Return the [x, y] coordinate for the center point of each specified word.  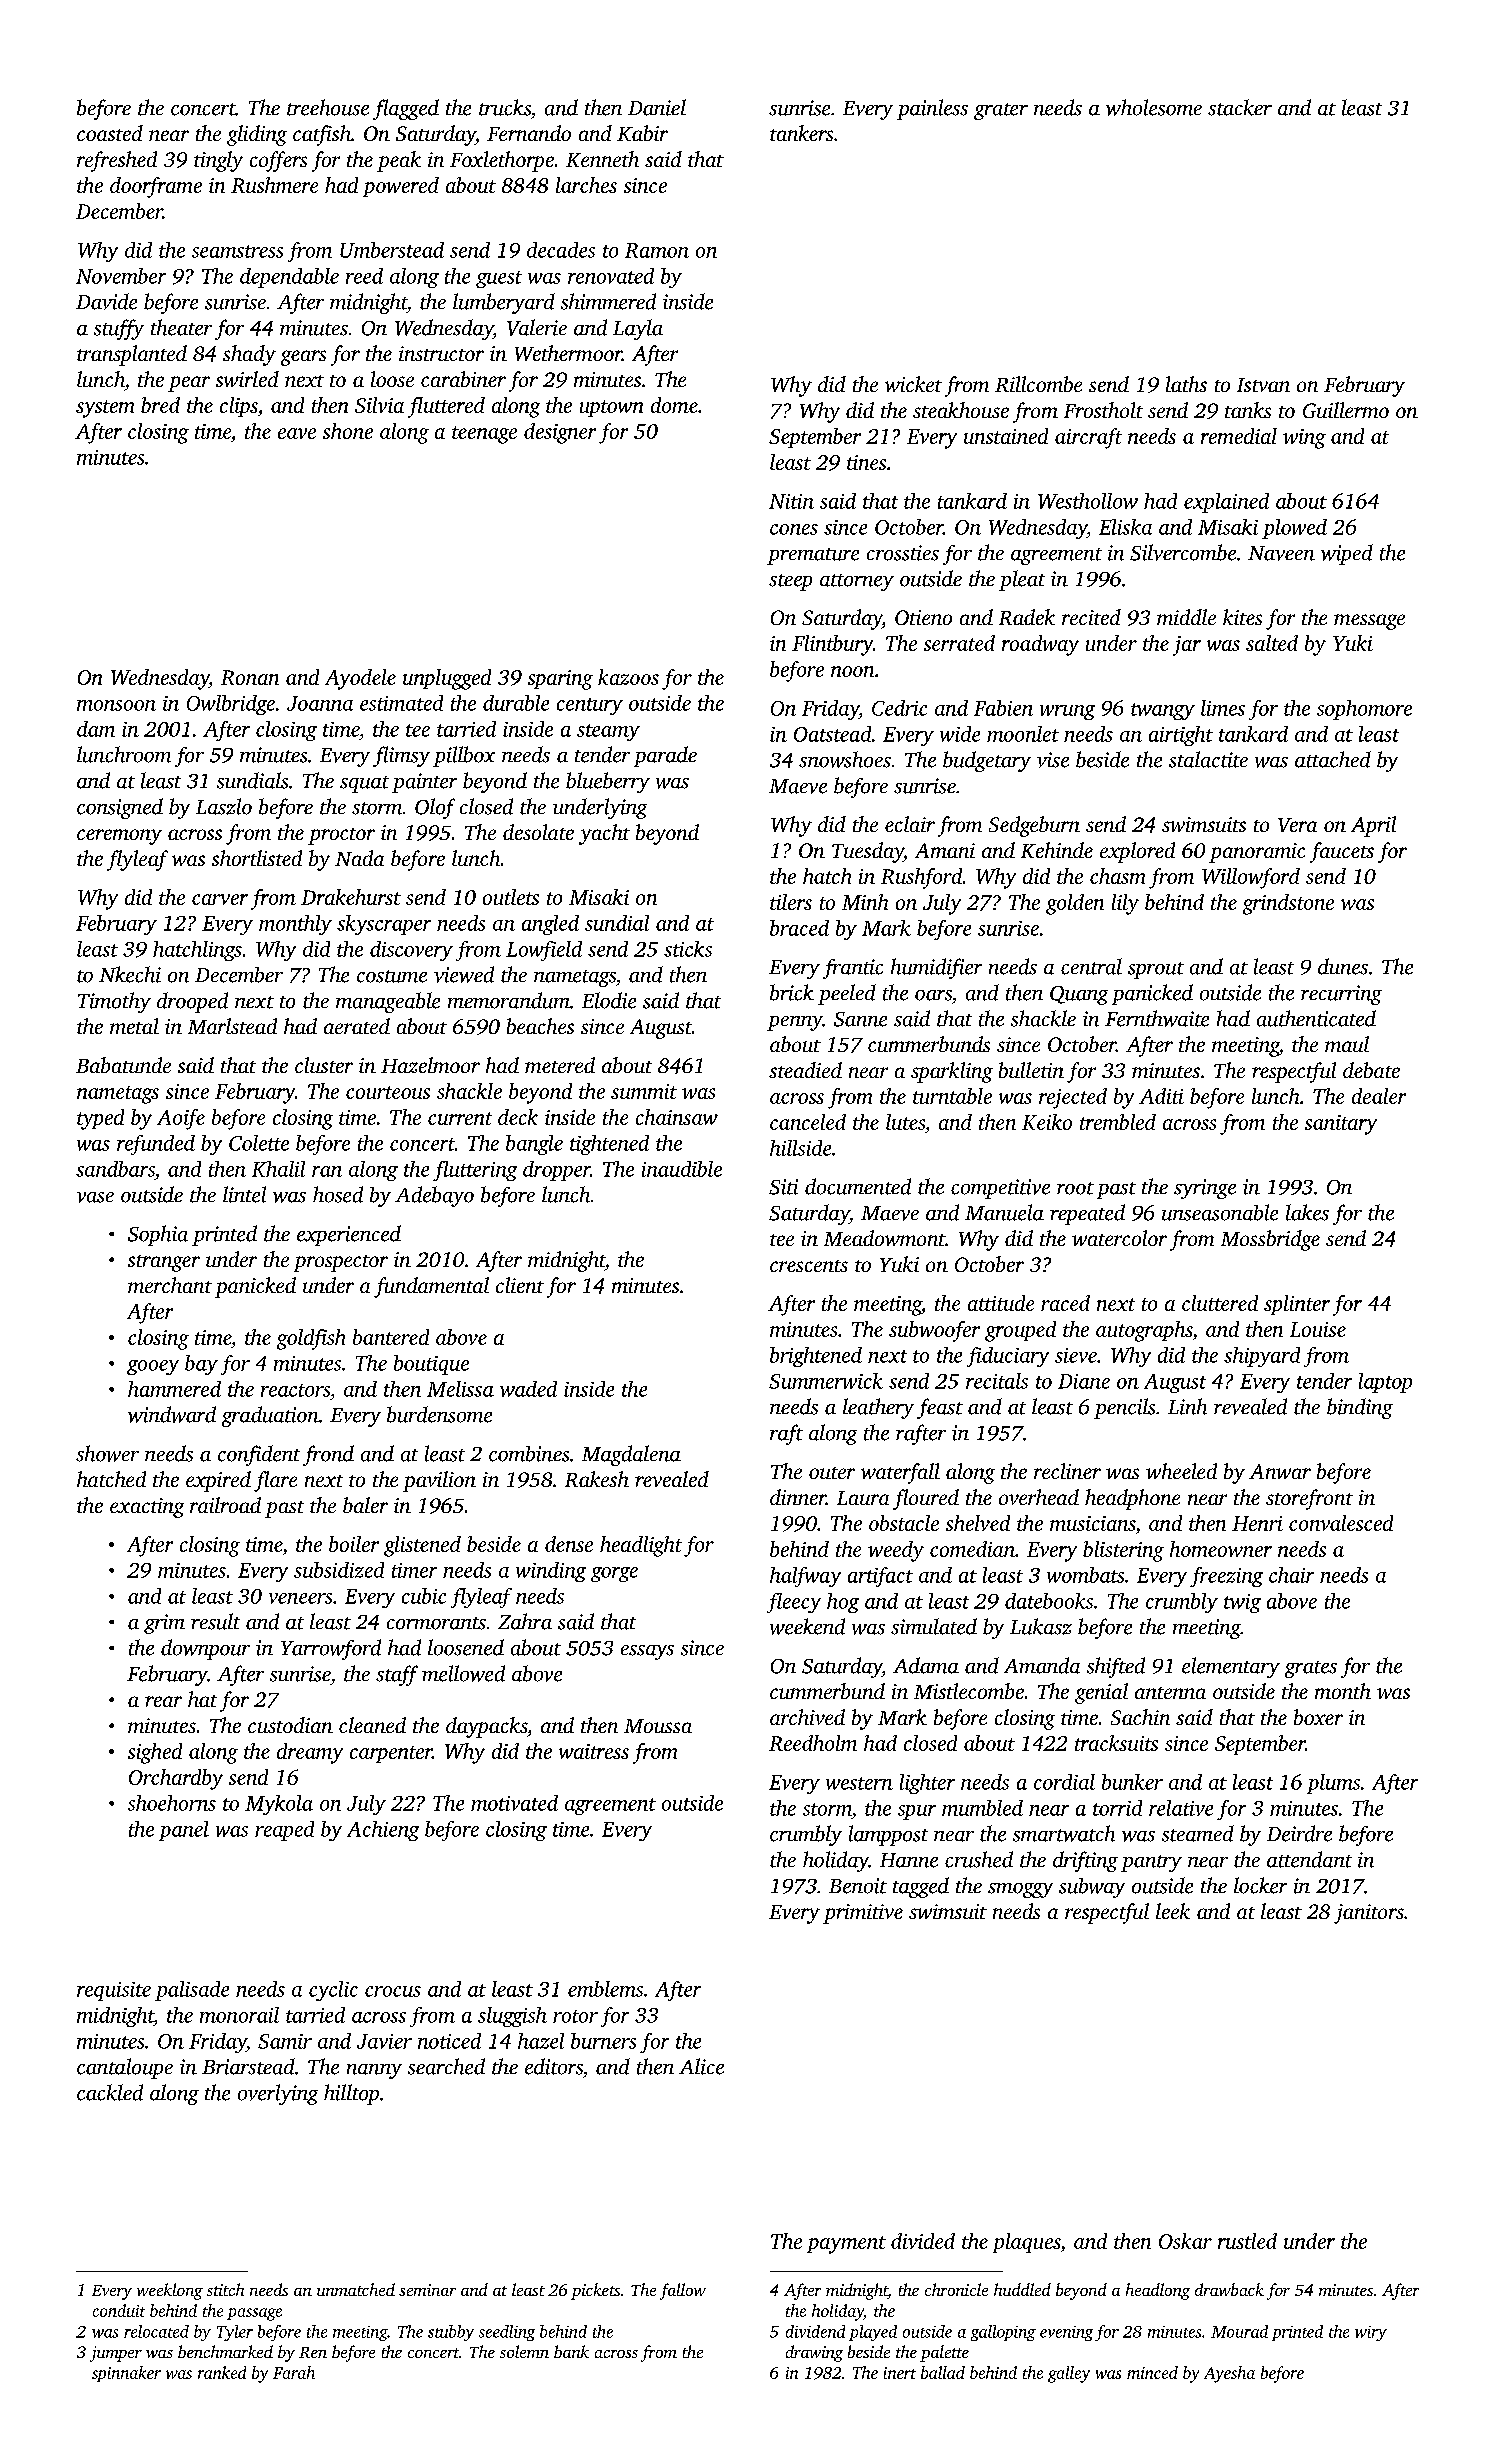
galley [1069, 2374]
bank [571, 2351]
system [105, 409]
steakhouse [961, 410]
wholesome [1154, 107]
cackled [110, 2092]
